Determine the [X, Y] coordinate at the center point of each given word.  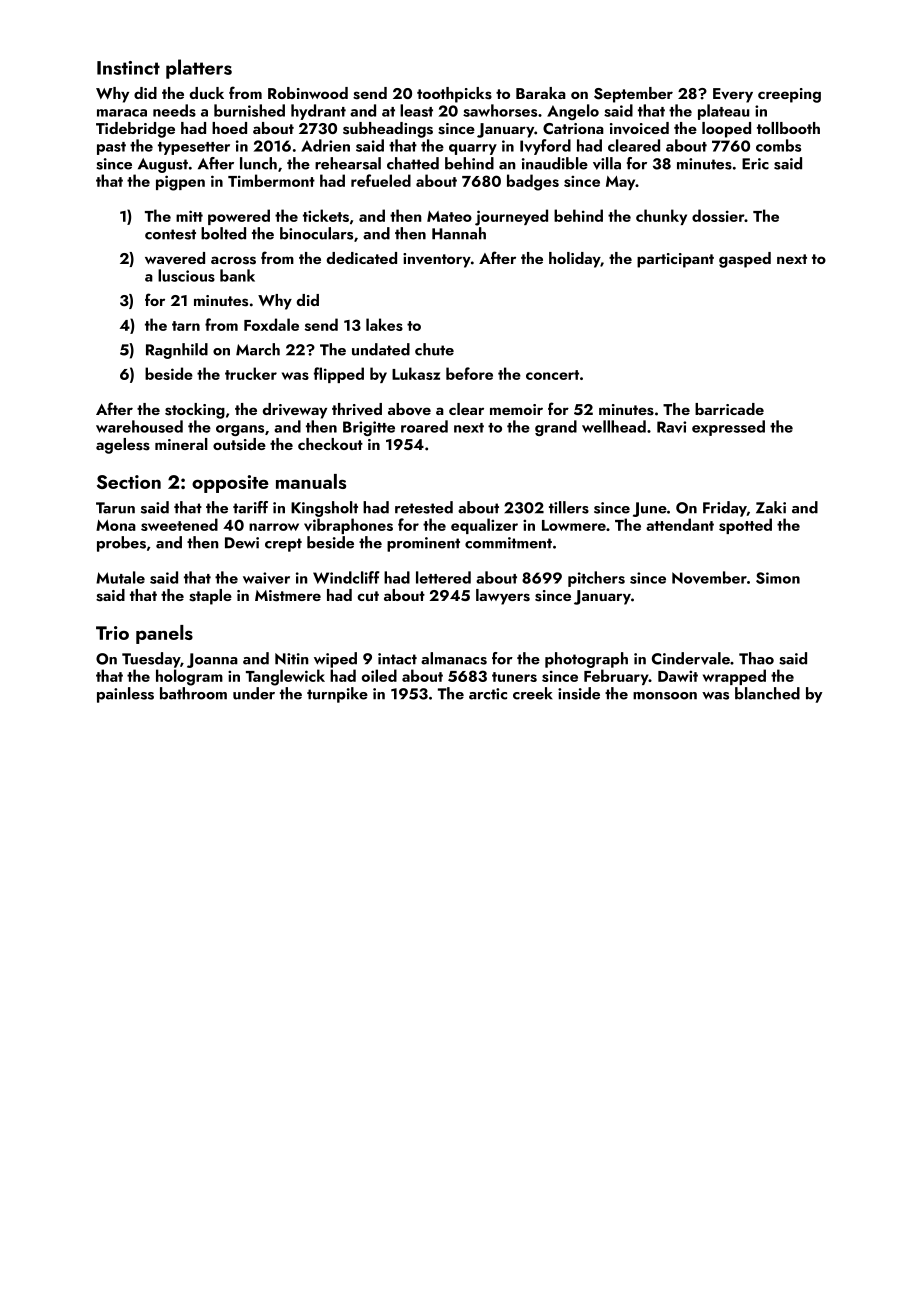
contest [170, 234]
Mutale [120, 577]
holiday [575, 260]
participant [675, 260]
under [254, 693]
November [709, 577]
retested [424, 507]
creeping [789, 95]
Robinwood [308, 93]
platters [199, 69]
